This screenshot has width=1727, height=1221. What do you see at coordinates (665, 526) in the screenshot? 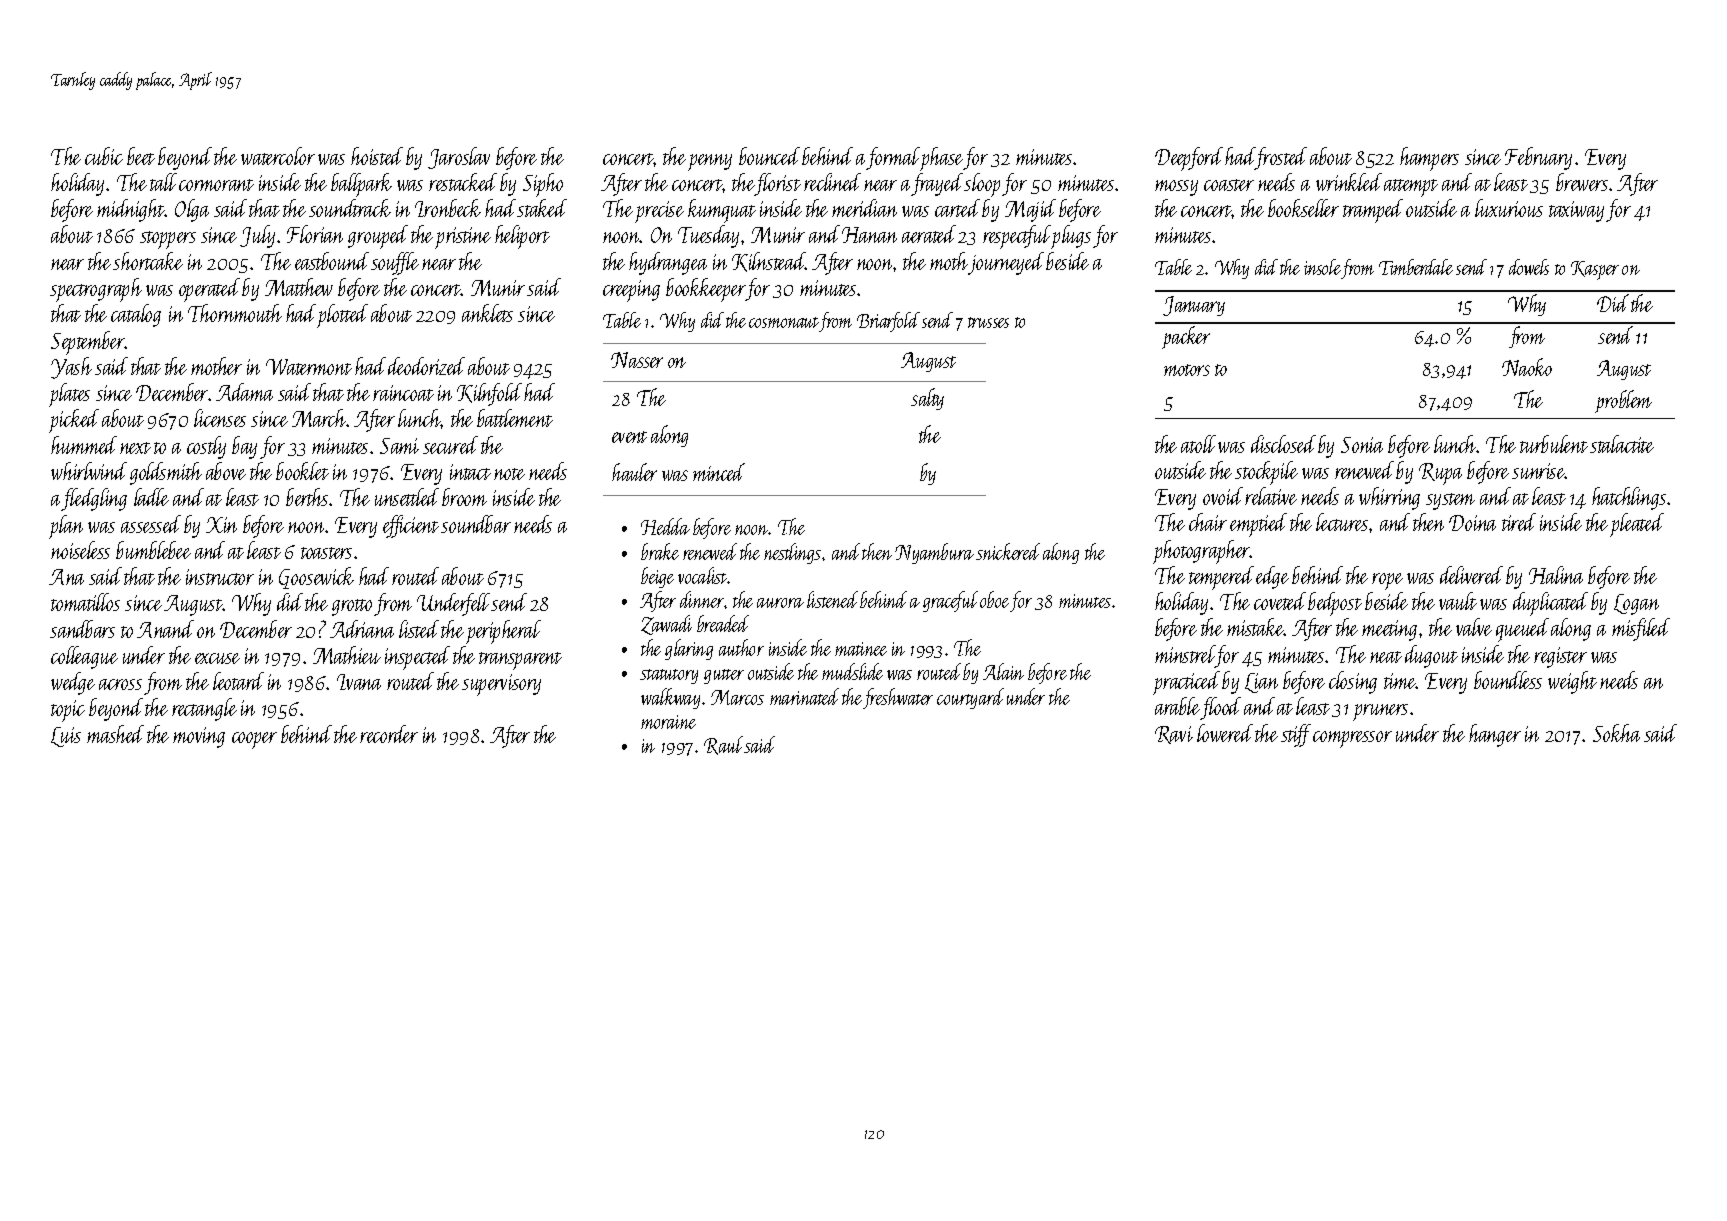
I see `Hedda` at bounding box center [665, 526].
